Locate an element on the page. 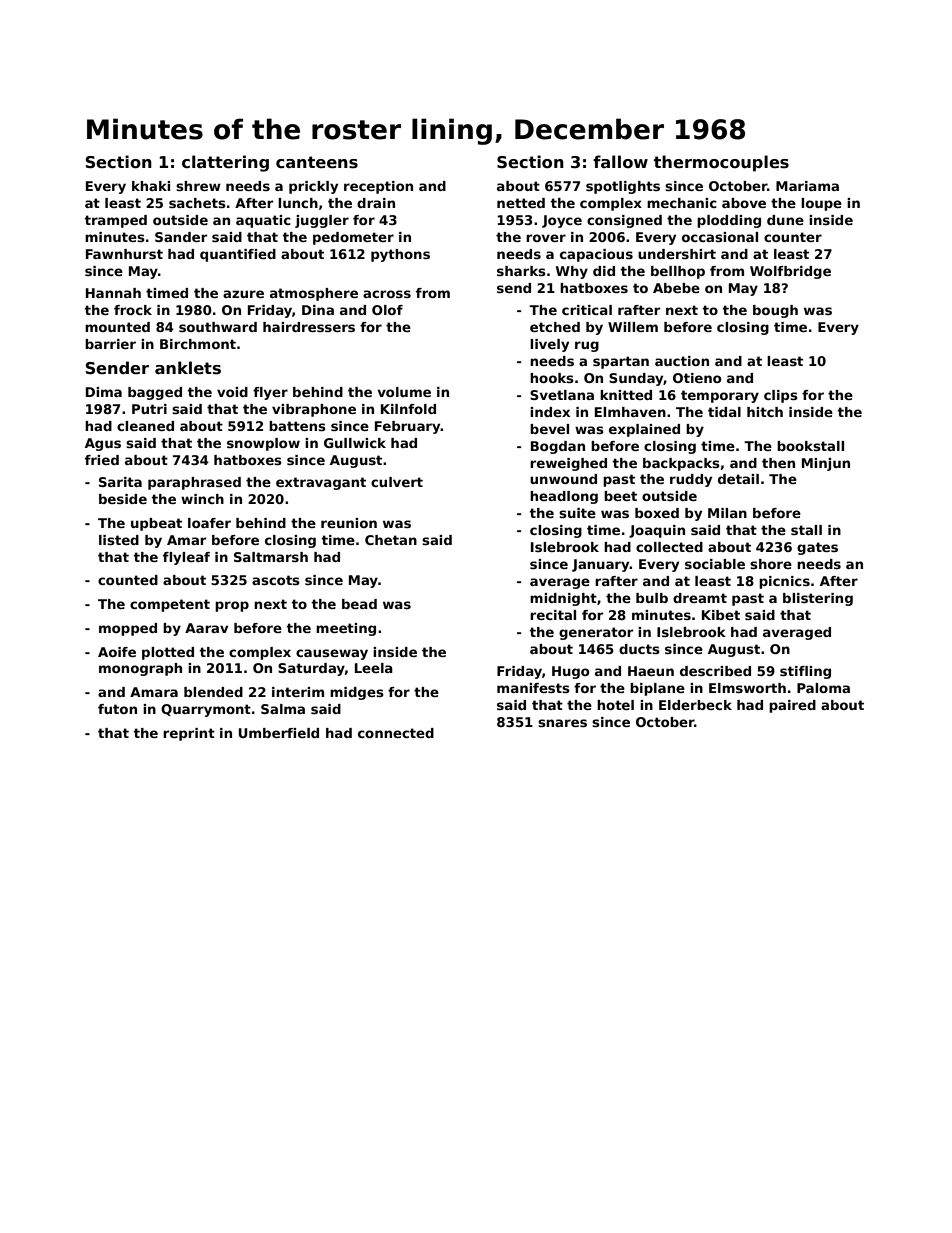 The image size is (952, 1233). etched is located at coordinates (555, 327).
